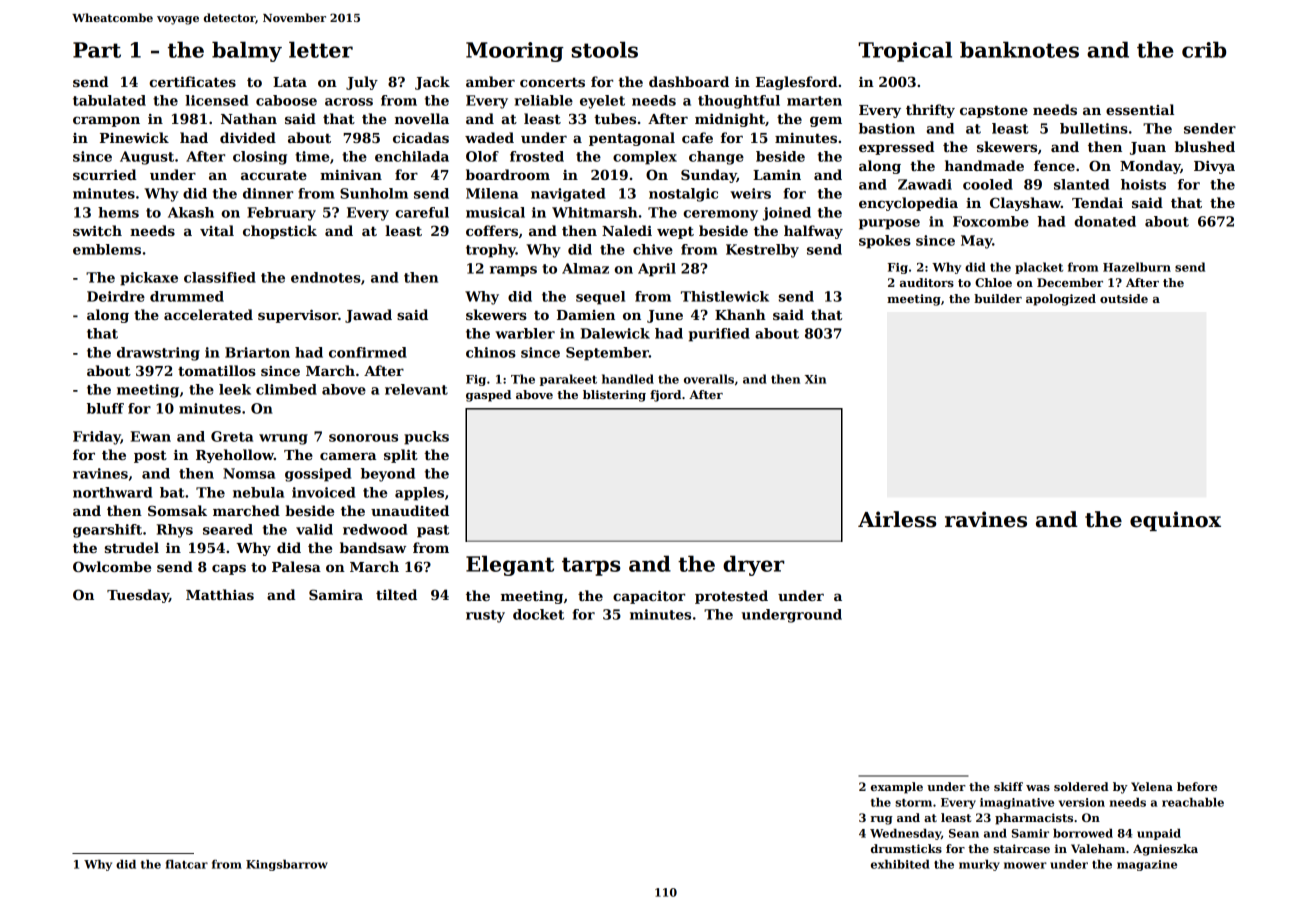 The width and height of the screenshot is (1308, 924). What do you see at coordinates (881, 820) in the screenshot?
I see `rug` at bounding box center [881, 820].
